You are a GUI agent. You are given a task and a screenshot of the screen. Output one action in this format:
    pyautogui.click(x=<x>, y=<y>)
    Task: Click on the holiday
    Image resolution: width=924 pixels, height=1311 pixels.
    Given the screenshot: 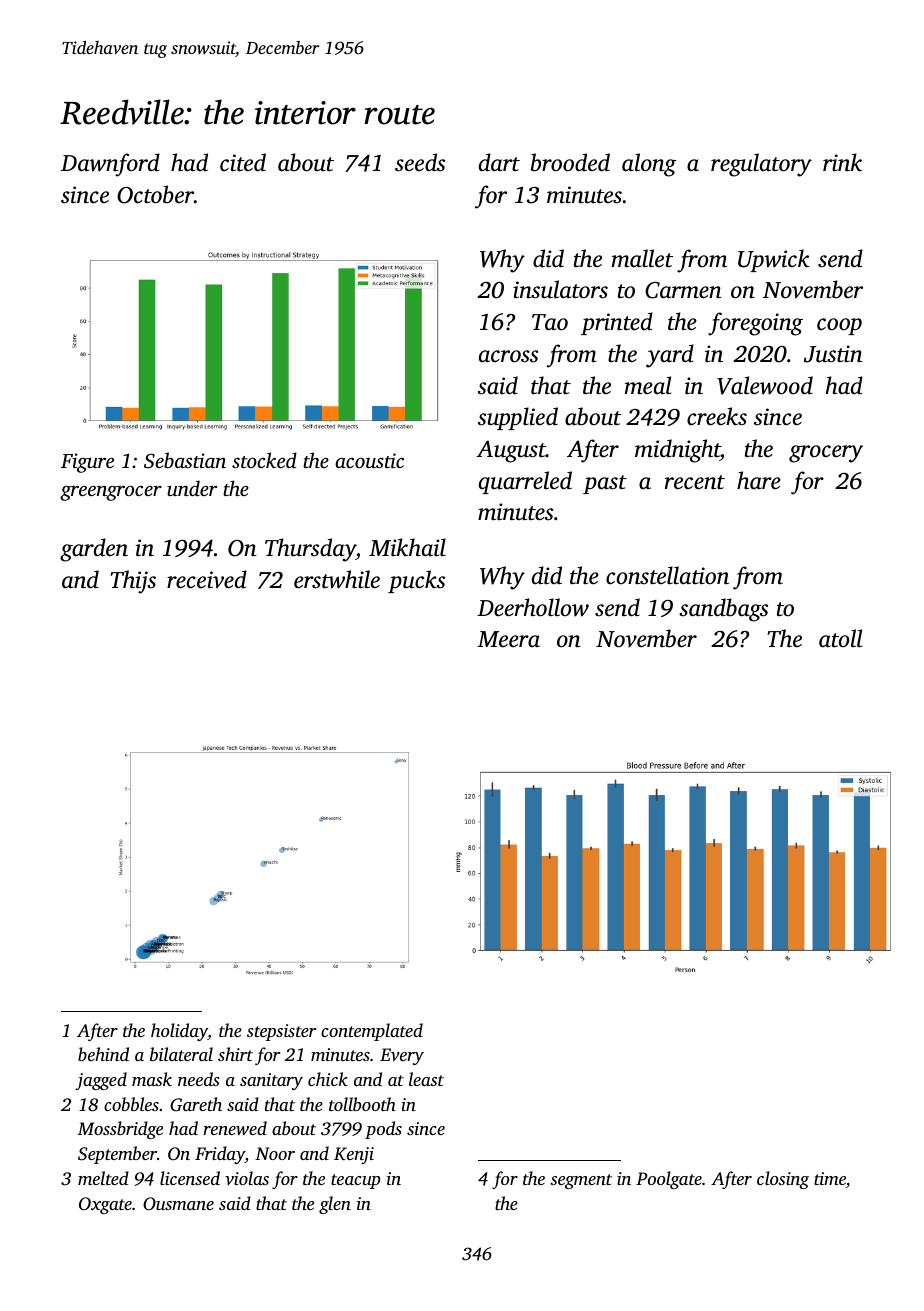 What is the action you would take?
    pyautogui.click(x=179, y=1032)
